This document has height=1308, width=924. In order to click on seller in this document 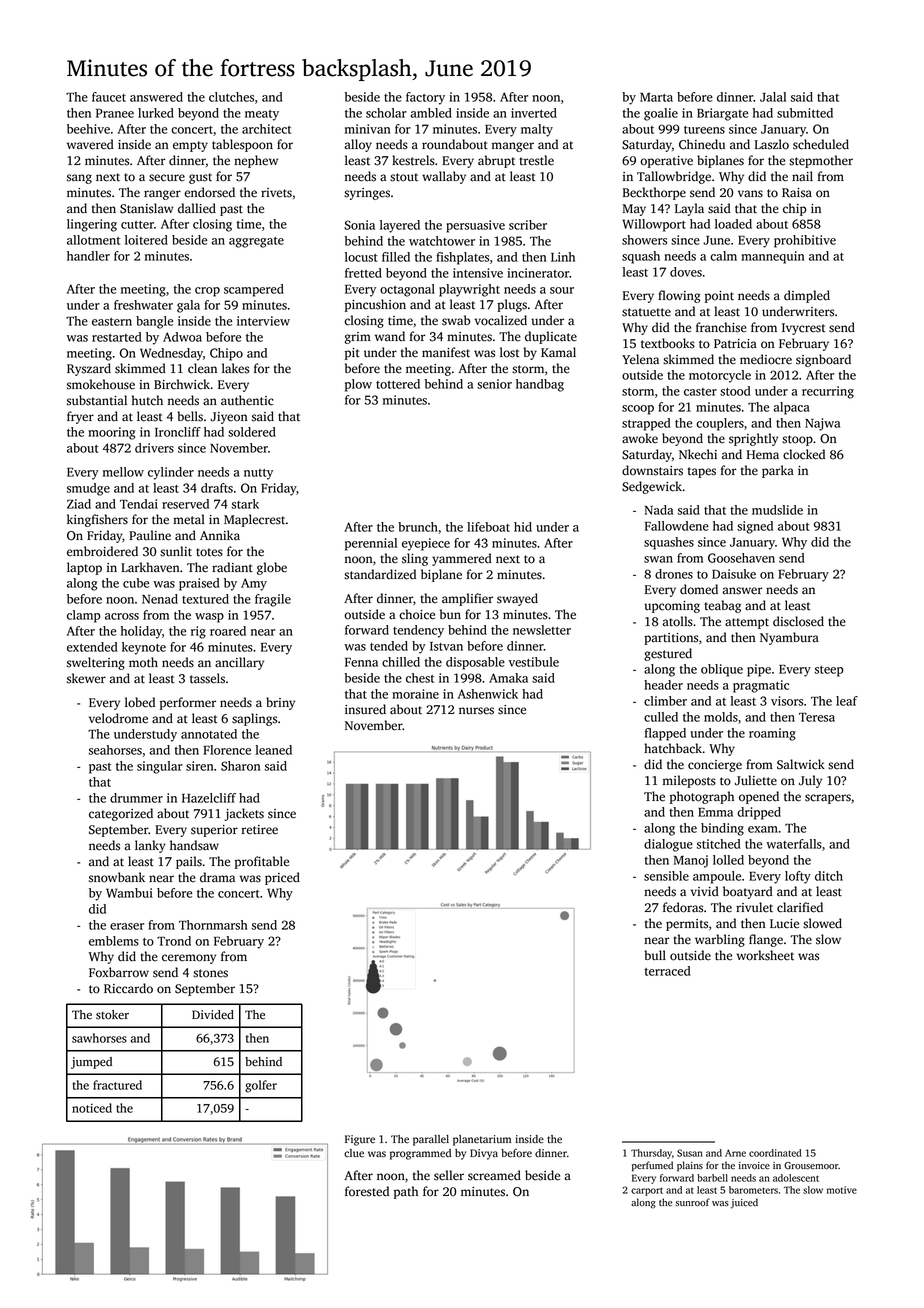, I will do `click(449, 1175)`.
